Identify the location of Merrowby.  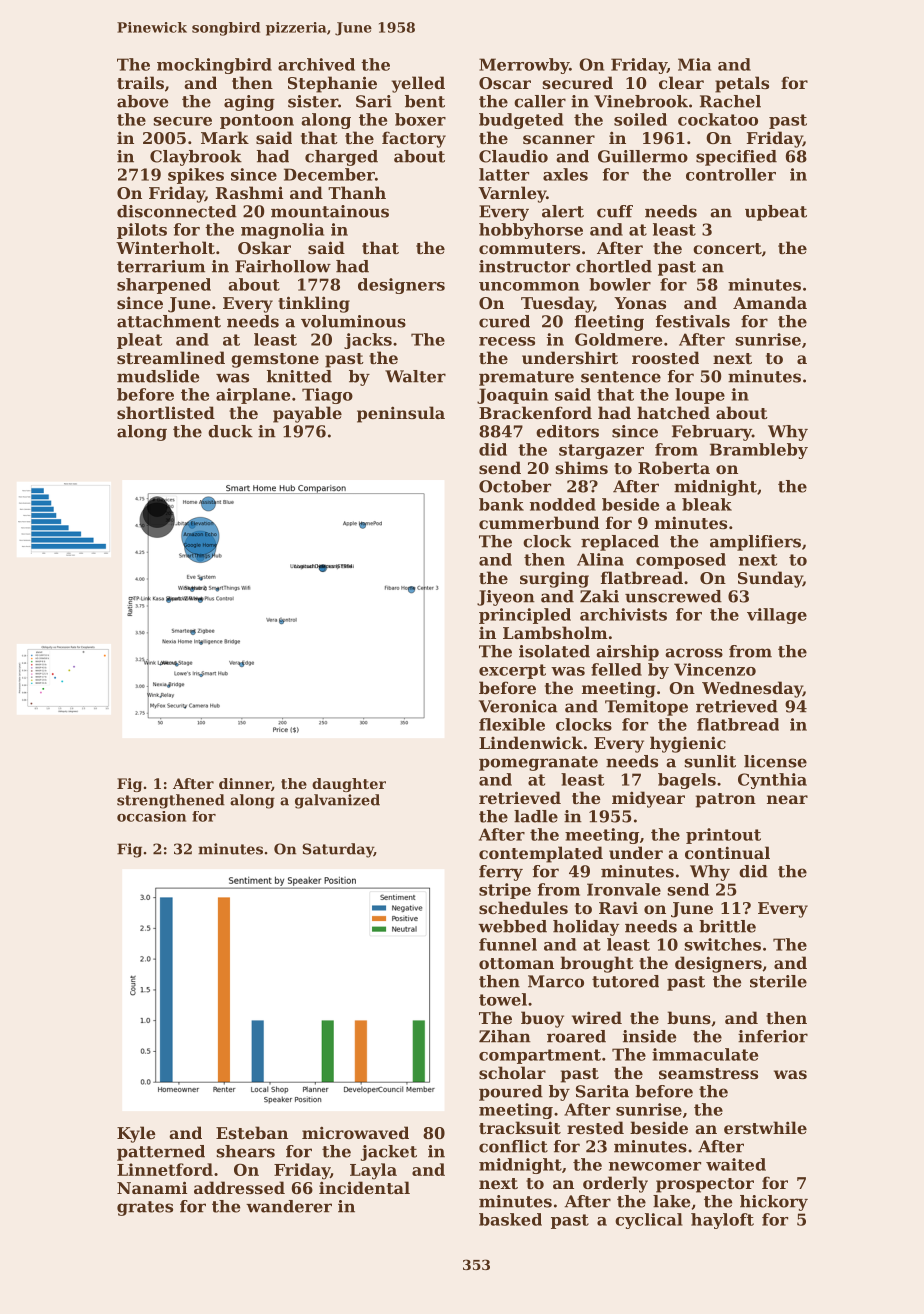
(524, 66).
